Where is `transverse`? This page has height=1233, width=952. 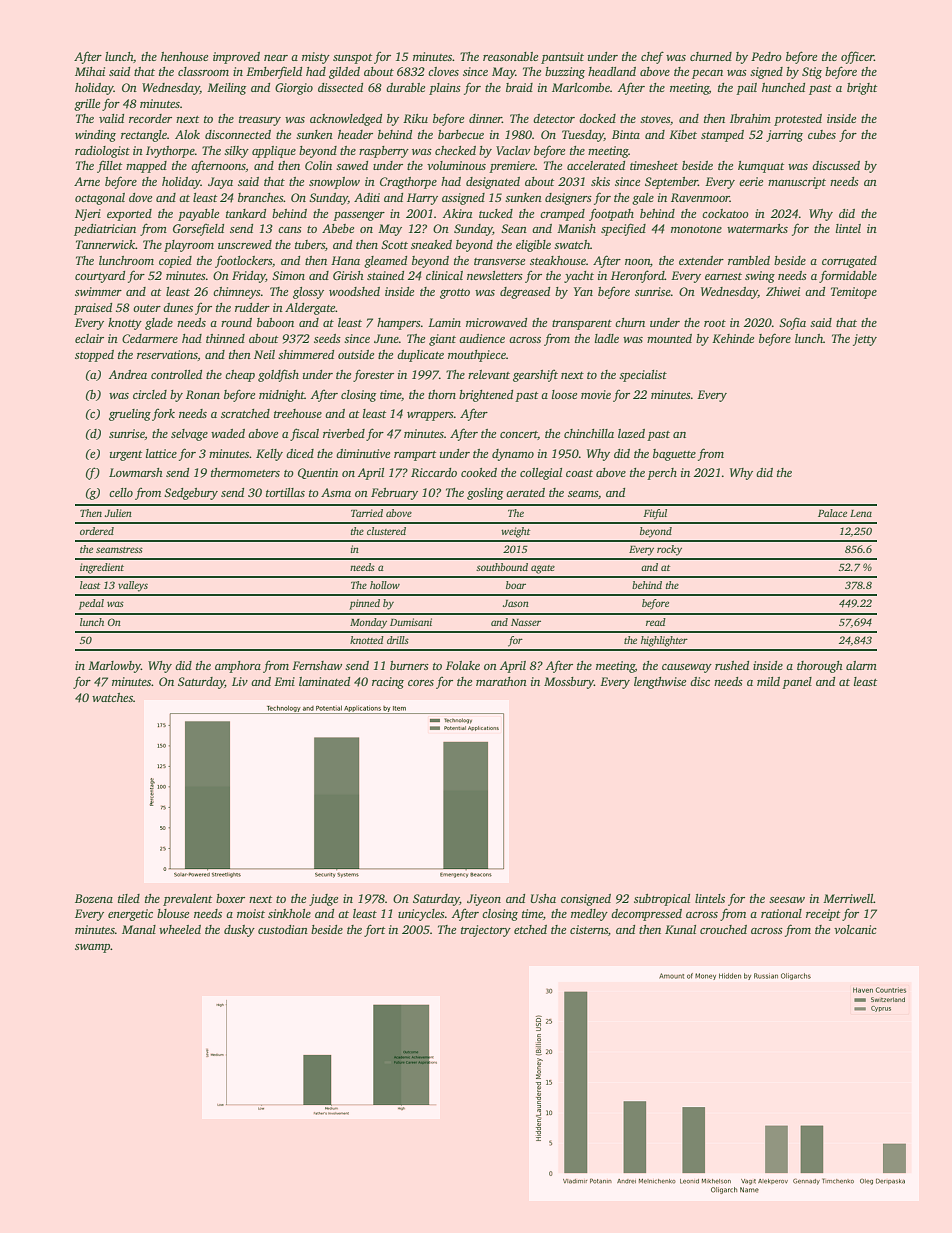
transverse is located at coordinates (499, 261).
